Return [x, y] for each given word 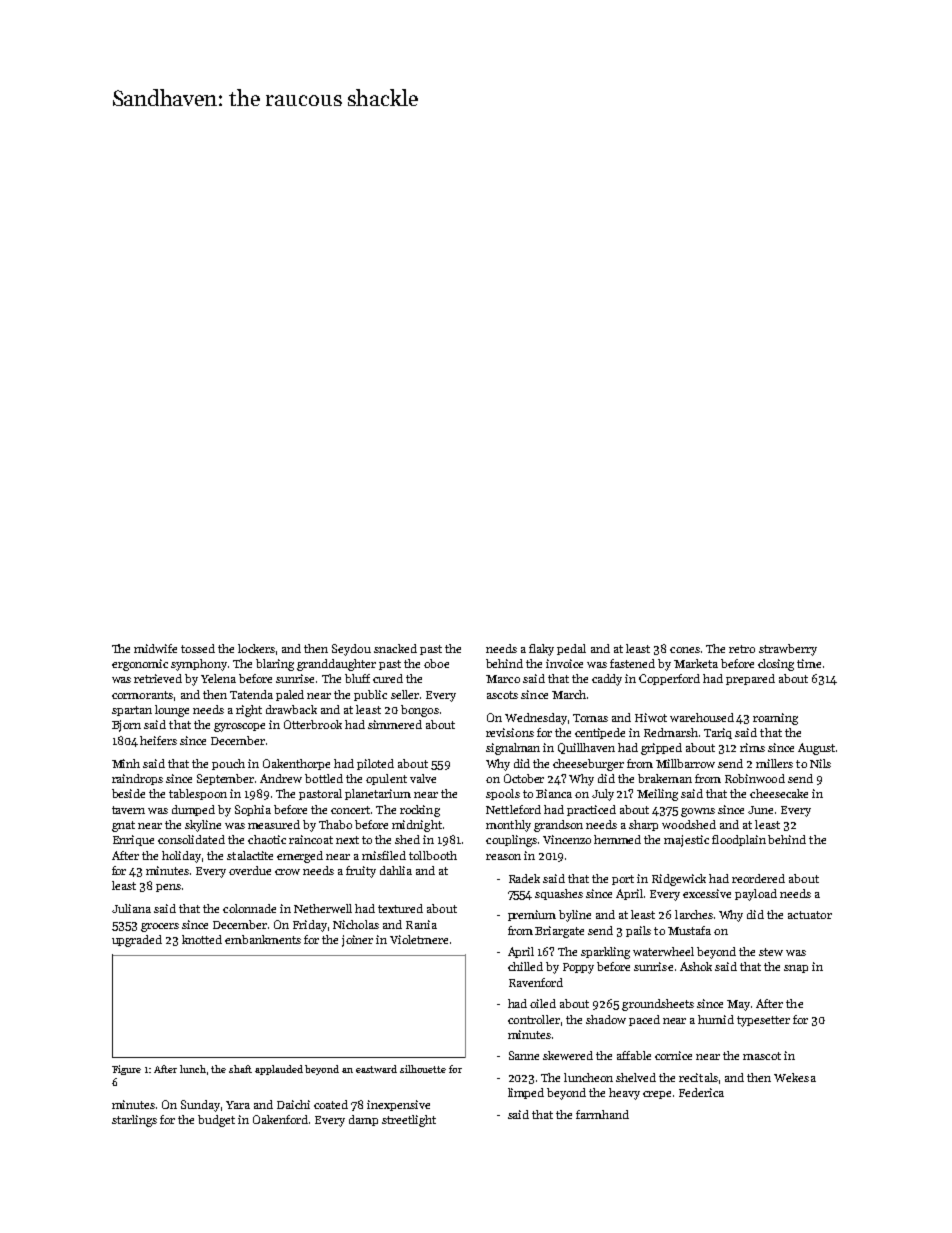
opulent [386, 779]
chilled [525, 966]
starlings [134, 1121]
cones [685, 650]
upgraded [137, 941]
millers [774, 763]
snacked [395, 648]
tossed [198, 648]
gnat [123, 826]
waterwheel [663, 951]
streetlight [409, 1121]
